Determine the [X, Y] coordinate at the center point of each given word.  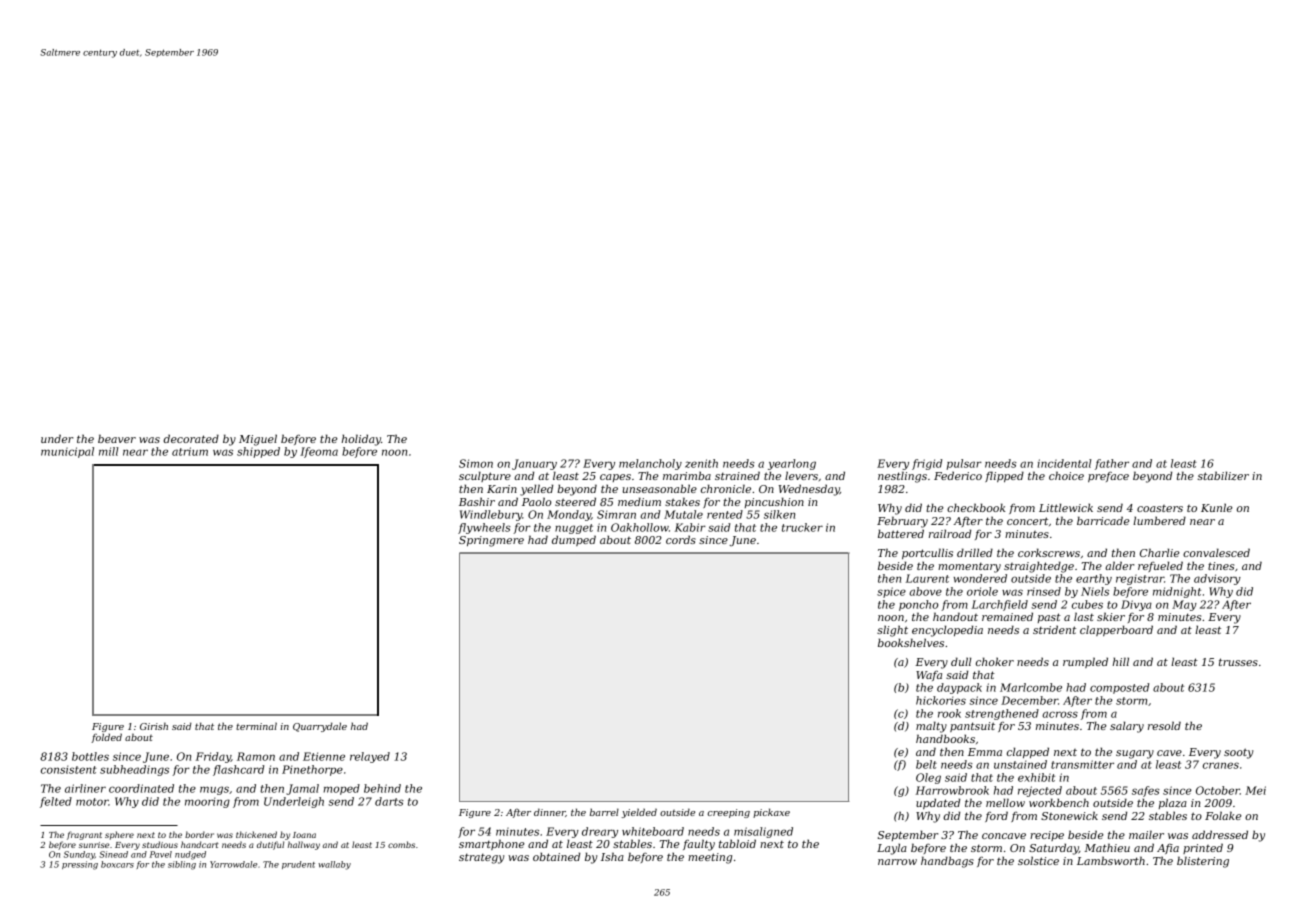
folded [106, 738]
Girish [154, 726]
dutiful [270, 845]
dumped [574, 540]
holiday [361, 440]
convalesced [1216, 552]
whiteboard [653, 831]
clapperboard [1116, 630]
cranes [1221, 765]
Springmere [491, 541]
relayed [370, 757]
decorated [191, 438]
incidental [1064, 463]
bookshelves [911, 642]
